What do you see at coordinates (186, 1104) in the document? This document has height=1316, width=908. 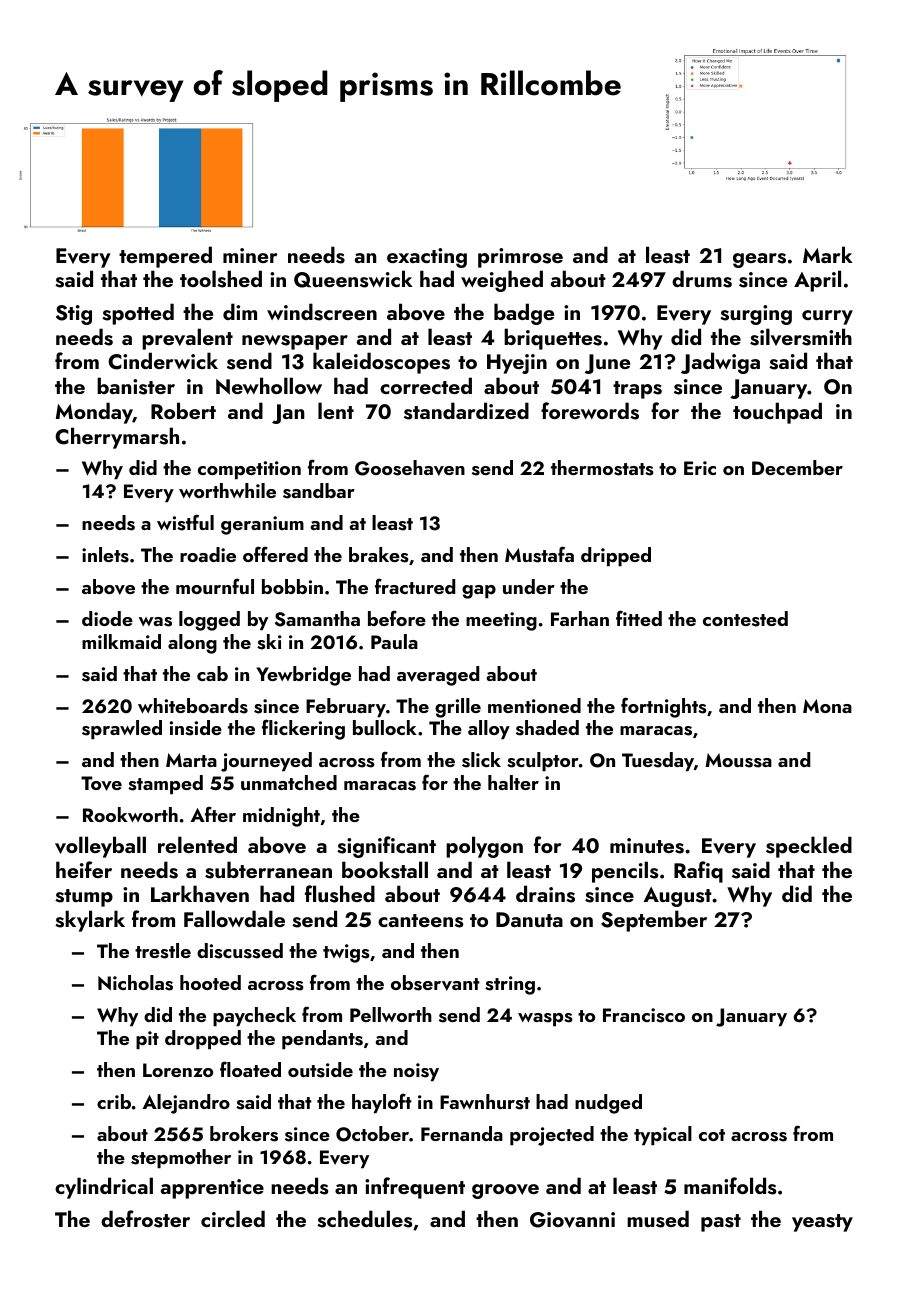 I see `Alejandro` at bounding box center [186, 1104].
